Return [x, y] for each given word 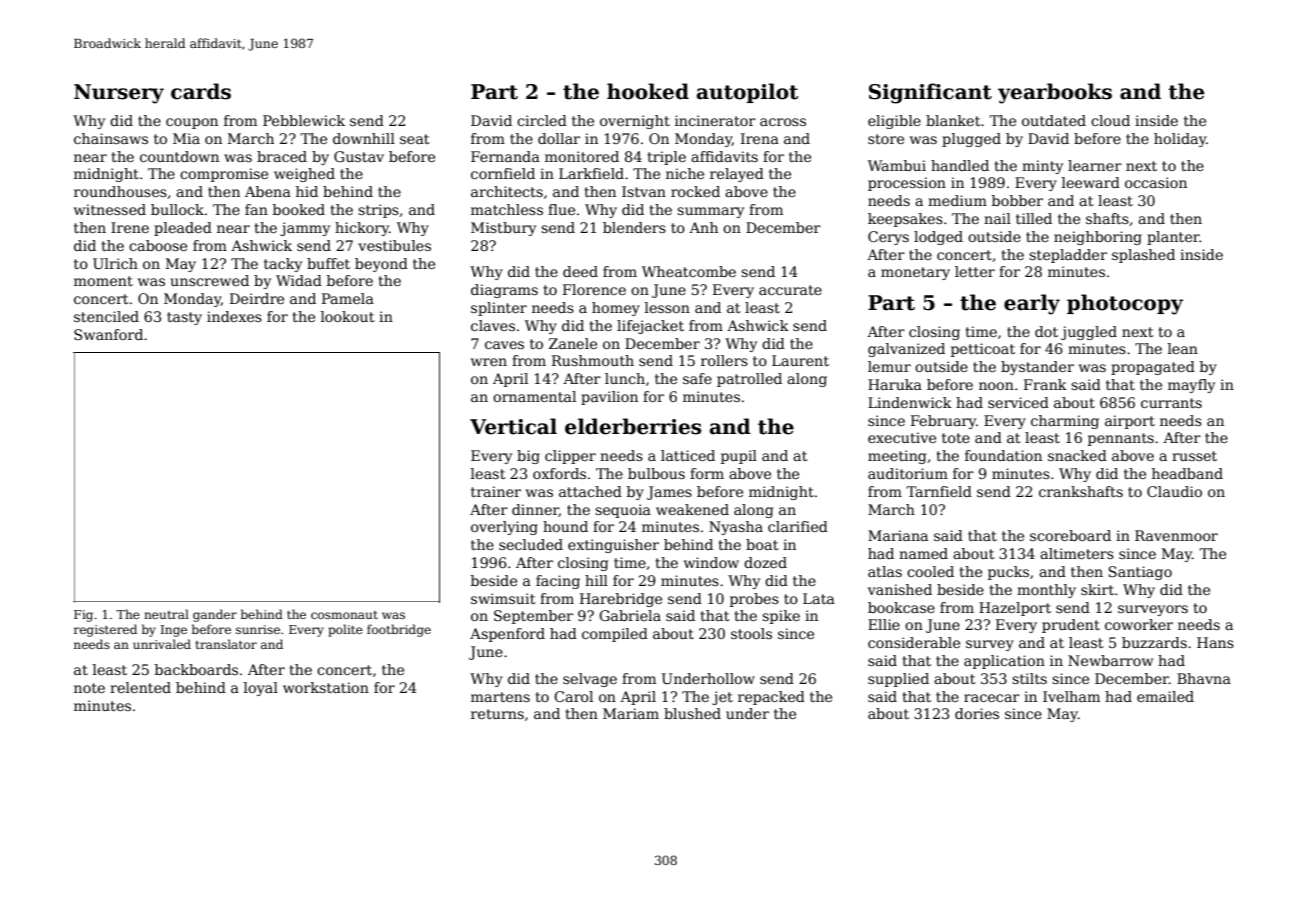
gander [215, 615]
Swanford [108, 334]
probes [754, 600]
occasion [1156, 182]
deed [580, 271]
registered [105, 630]
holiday [1180, 140]
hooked [648, 91]
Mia [186, 138]
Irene [130, 227]
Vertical [513, 426]
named [923, 553]
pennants [1121, 439]
